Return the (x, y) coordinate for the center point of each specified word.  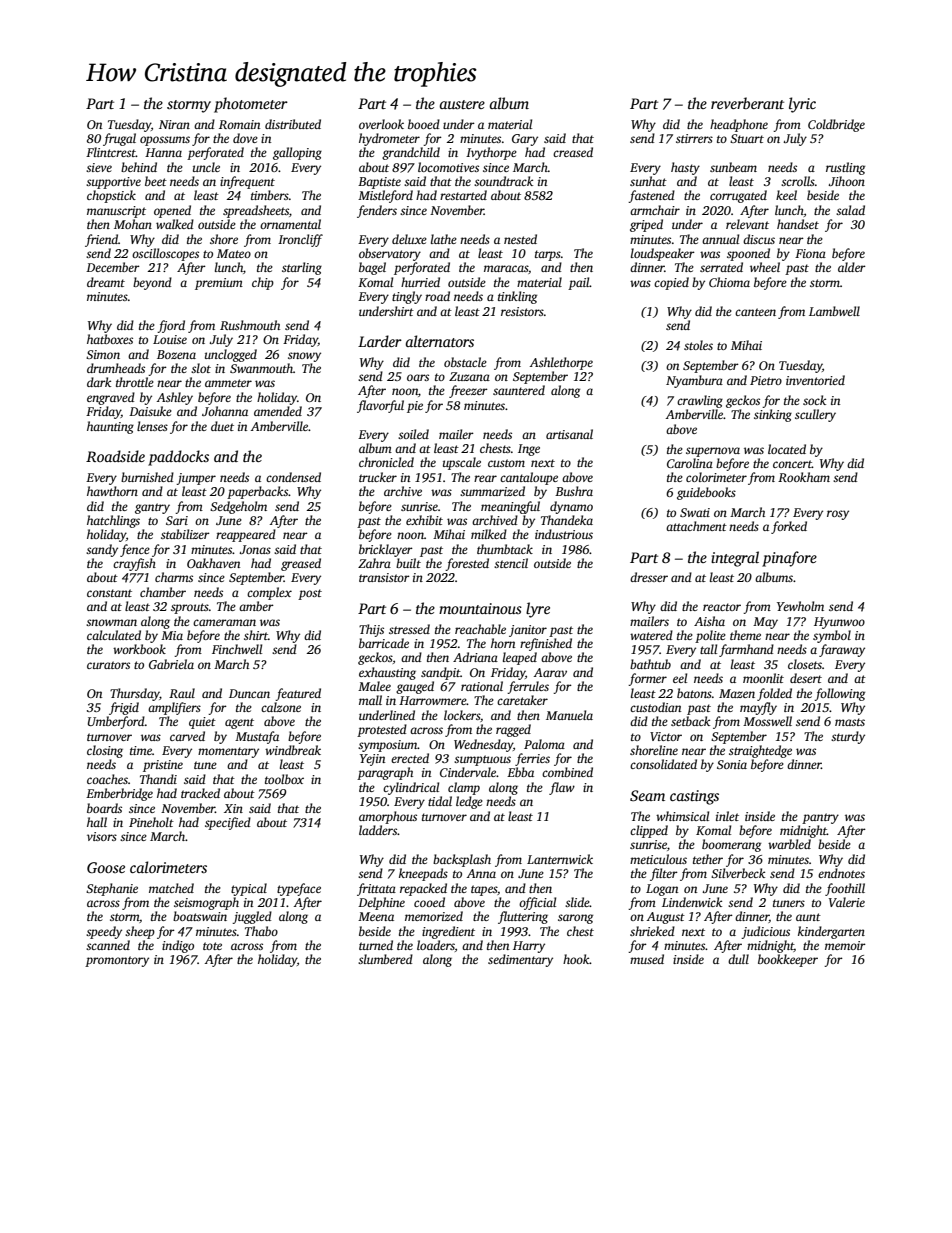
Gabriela (171, 664)
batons (694, 693)
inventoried (815, 380)
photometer (251, 105)
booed (424, 124)
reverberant (747, 103)
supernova (713, 452)
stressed (409, 629)
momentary (228, 752)
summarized (492, 491)
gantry (152, 508)
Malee (374, 686)
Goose (106, 867)
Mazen (737, 693)
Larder (380, 341)
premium (219, 284)
